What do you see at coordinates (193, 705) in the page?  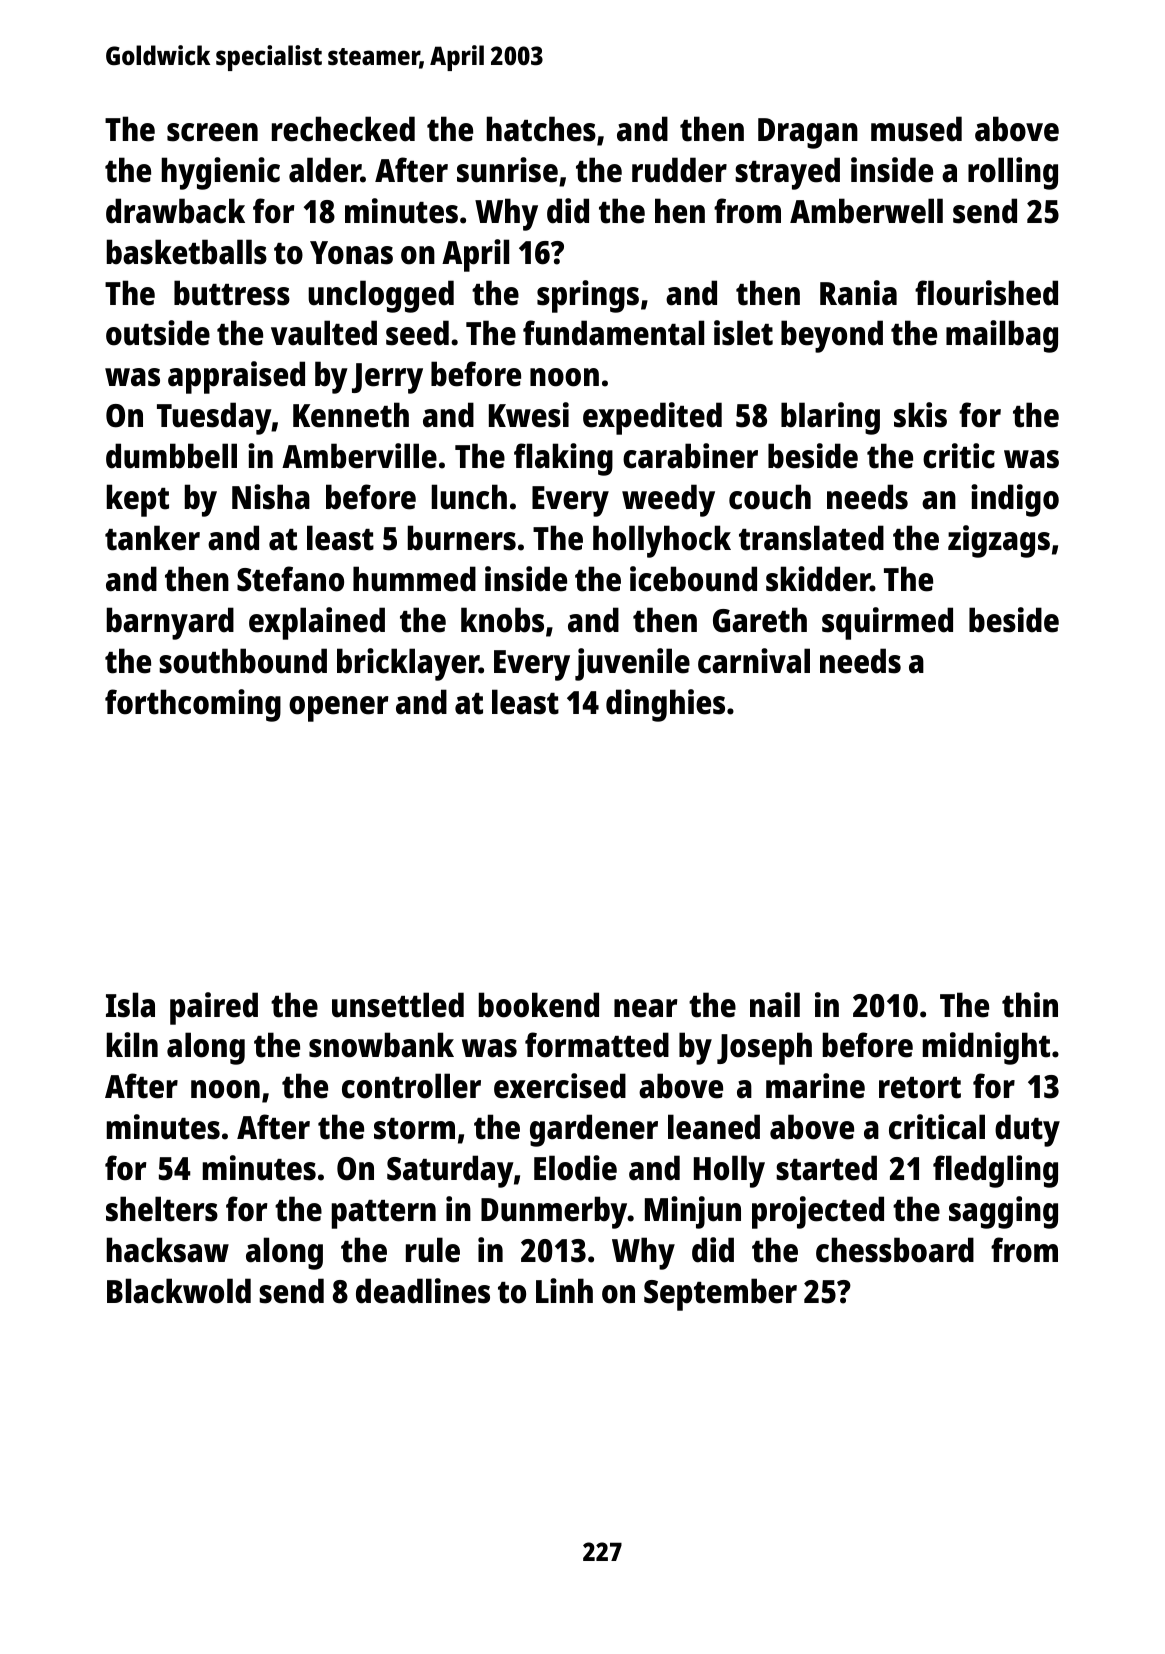 I see `forthcoming` at bounding box center [193, 705].
